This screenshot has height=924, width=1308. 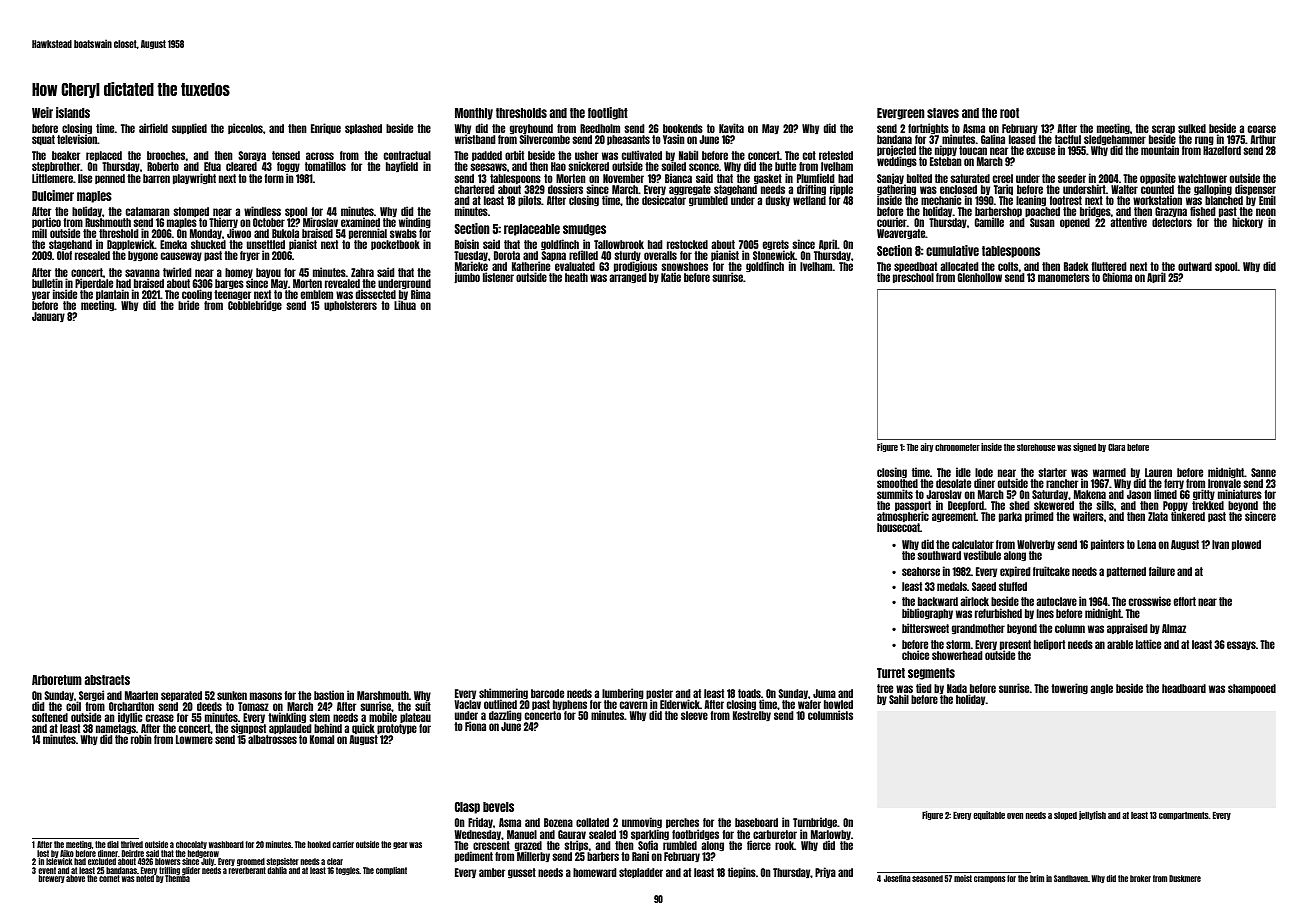 I want to click on outward, so click(x=1195, y=266).
